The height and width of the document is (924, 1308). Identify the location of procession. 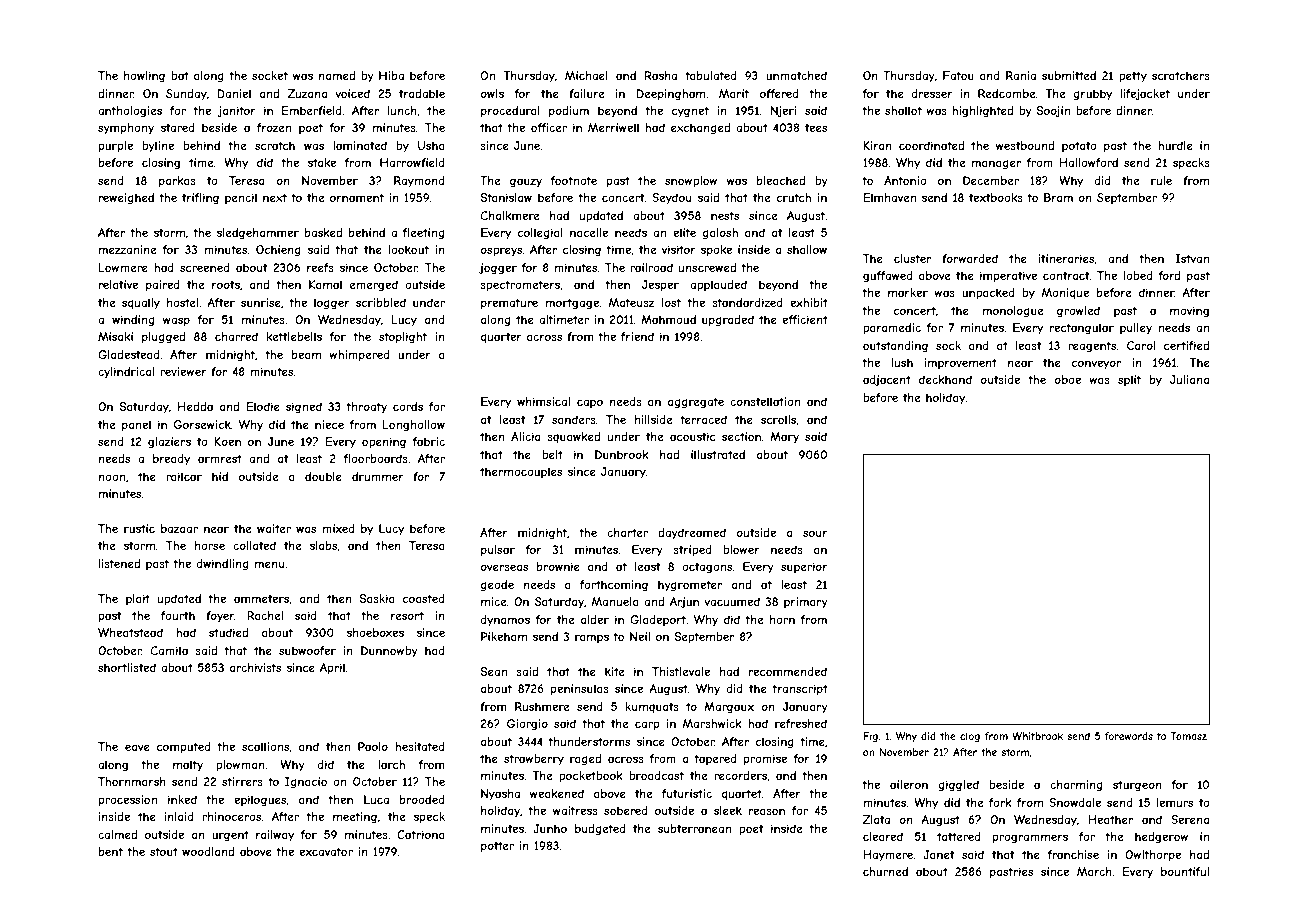
(128, 801).
